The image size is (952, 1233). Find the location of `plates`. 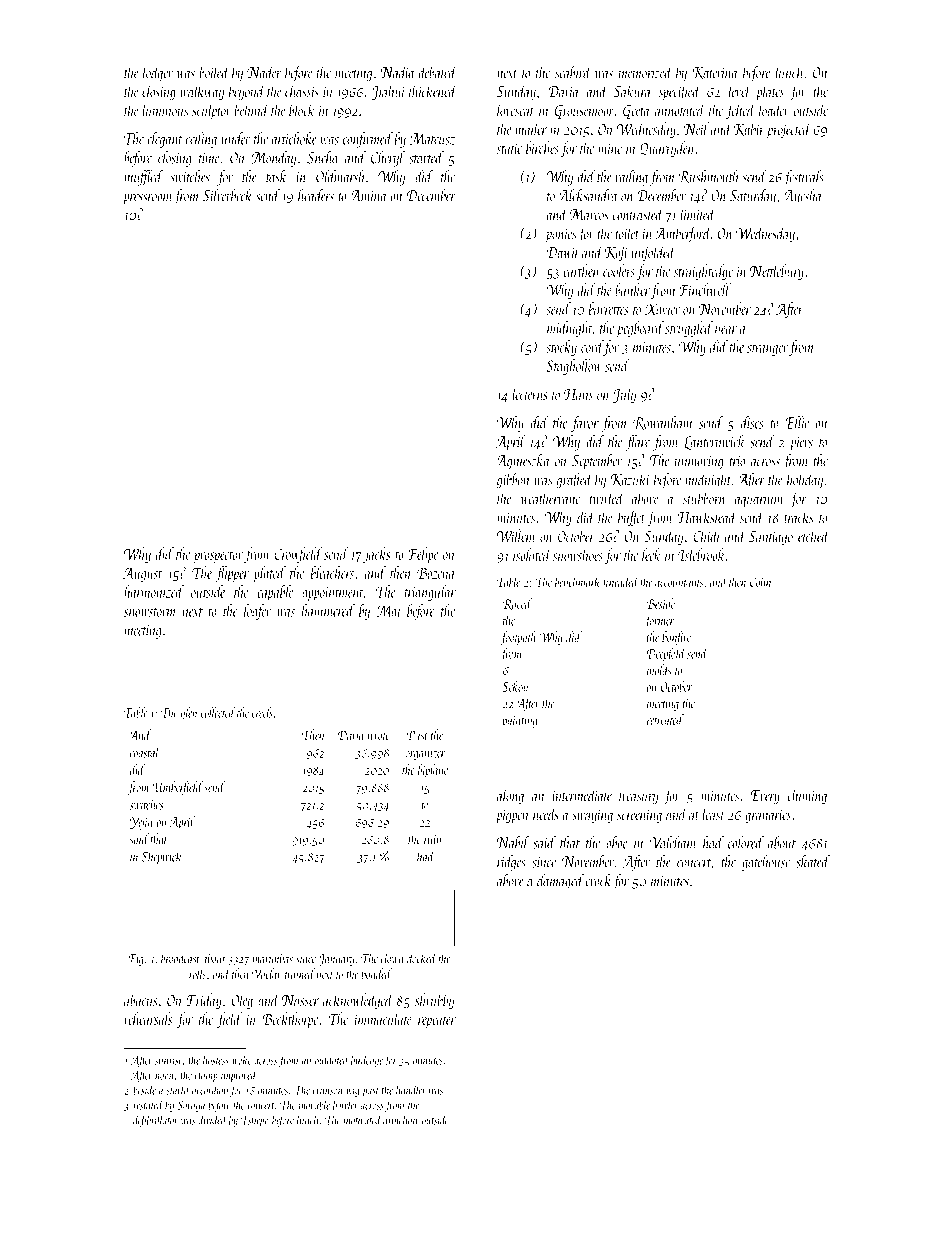

plates is located at coordinates (770, 92).
